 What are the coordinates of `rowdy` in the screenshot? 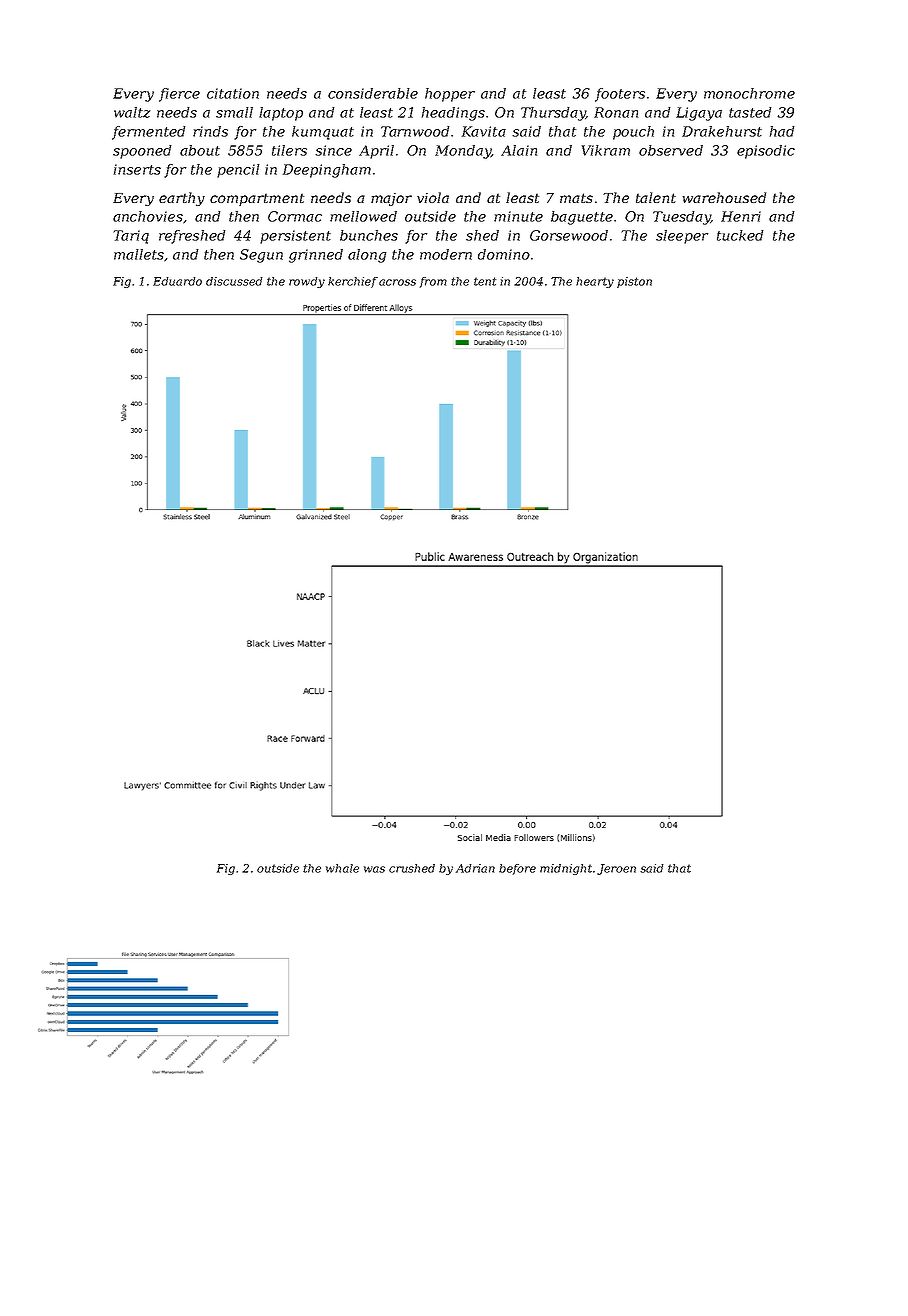 It's located at (307, 282).
